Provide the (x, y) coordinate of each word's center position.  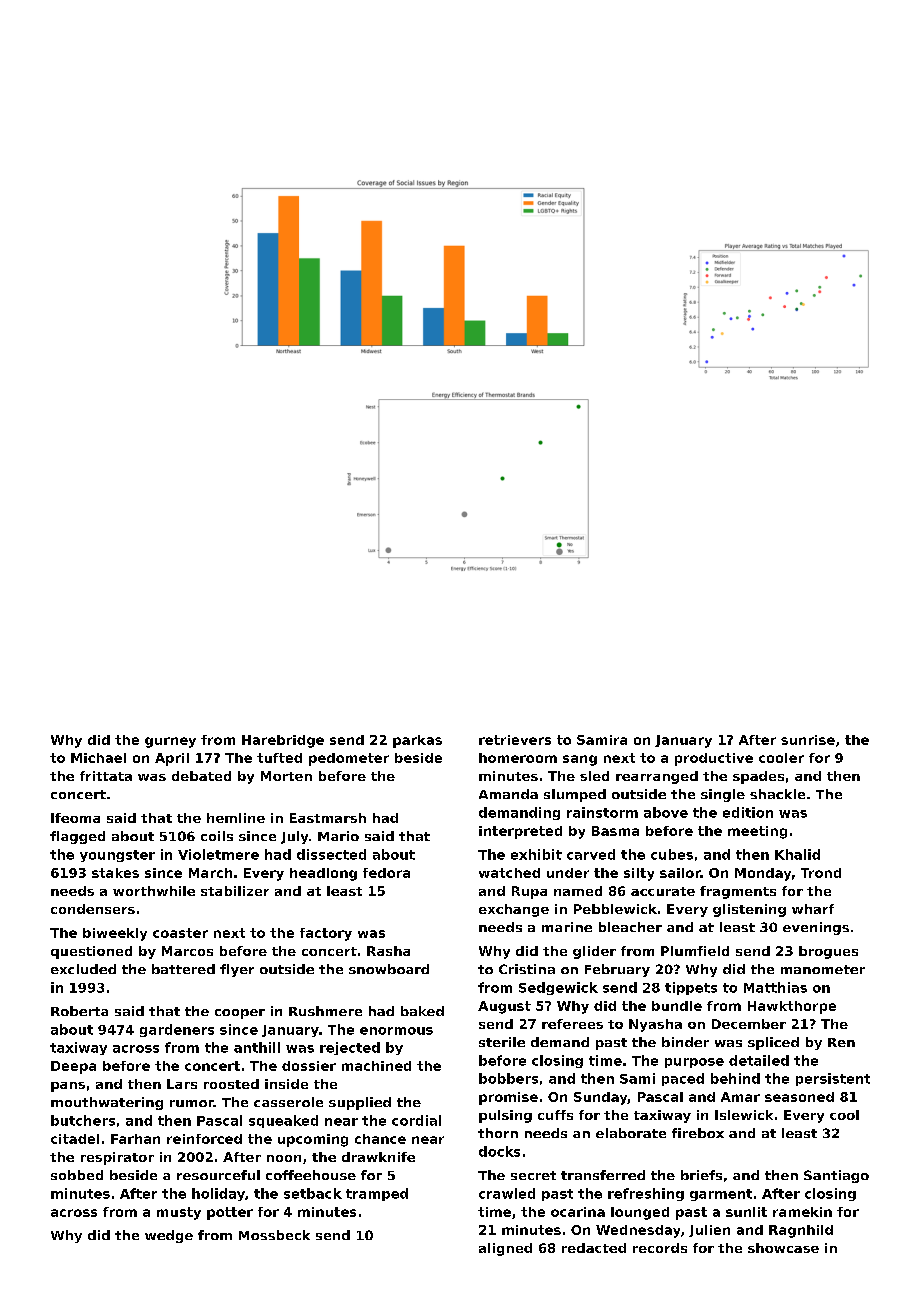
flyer (237, 970)
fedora (386, 873)
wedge (169, 1236)
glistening (749, 910)
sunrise (808, 740)
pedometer (349, 759)
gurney (170, 742)
